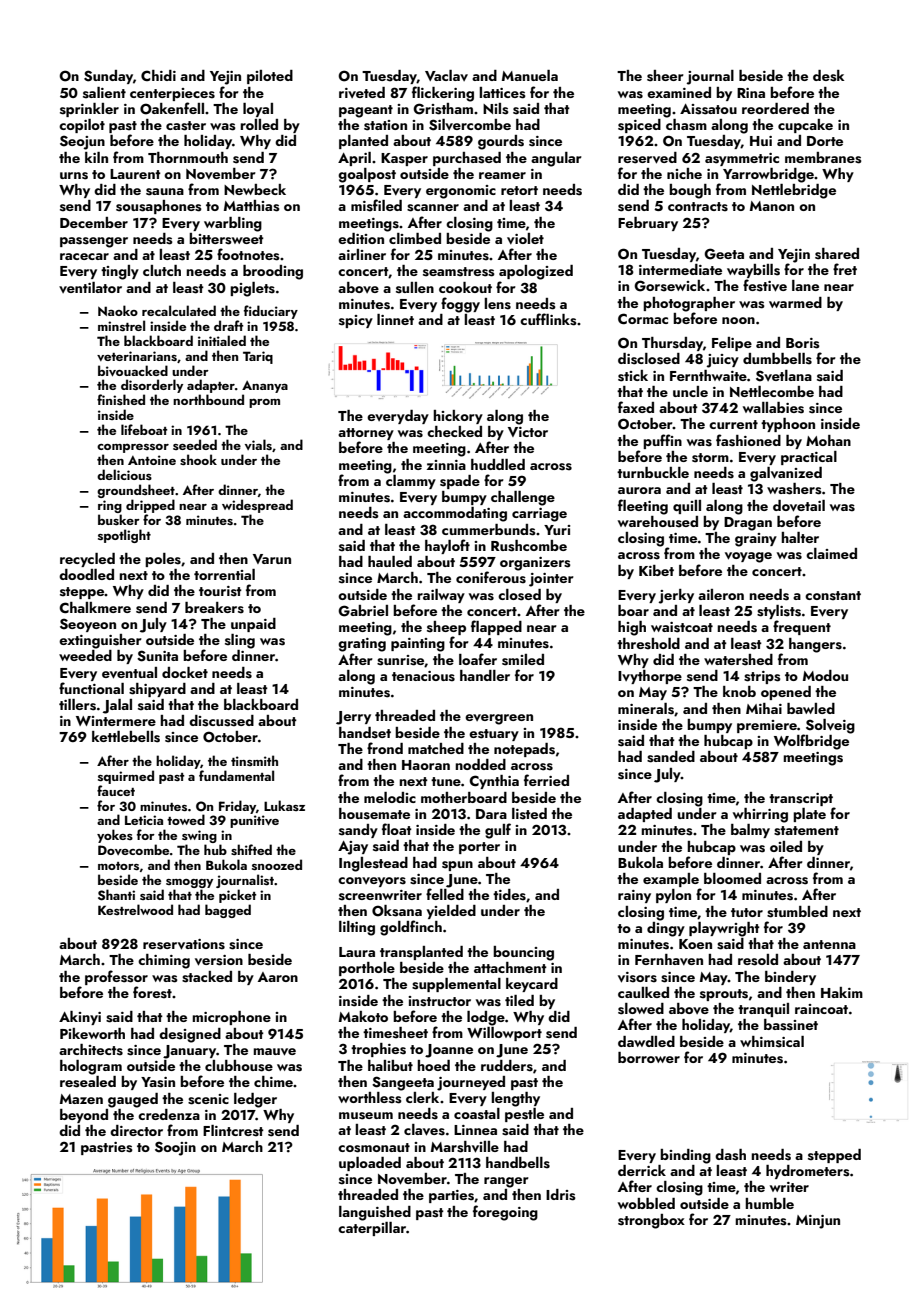  What do you see at coordinates (530, 75) in the page?
I see `Manuela` at bounding box center [530, 75].
